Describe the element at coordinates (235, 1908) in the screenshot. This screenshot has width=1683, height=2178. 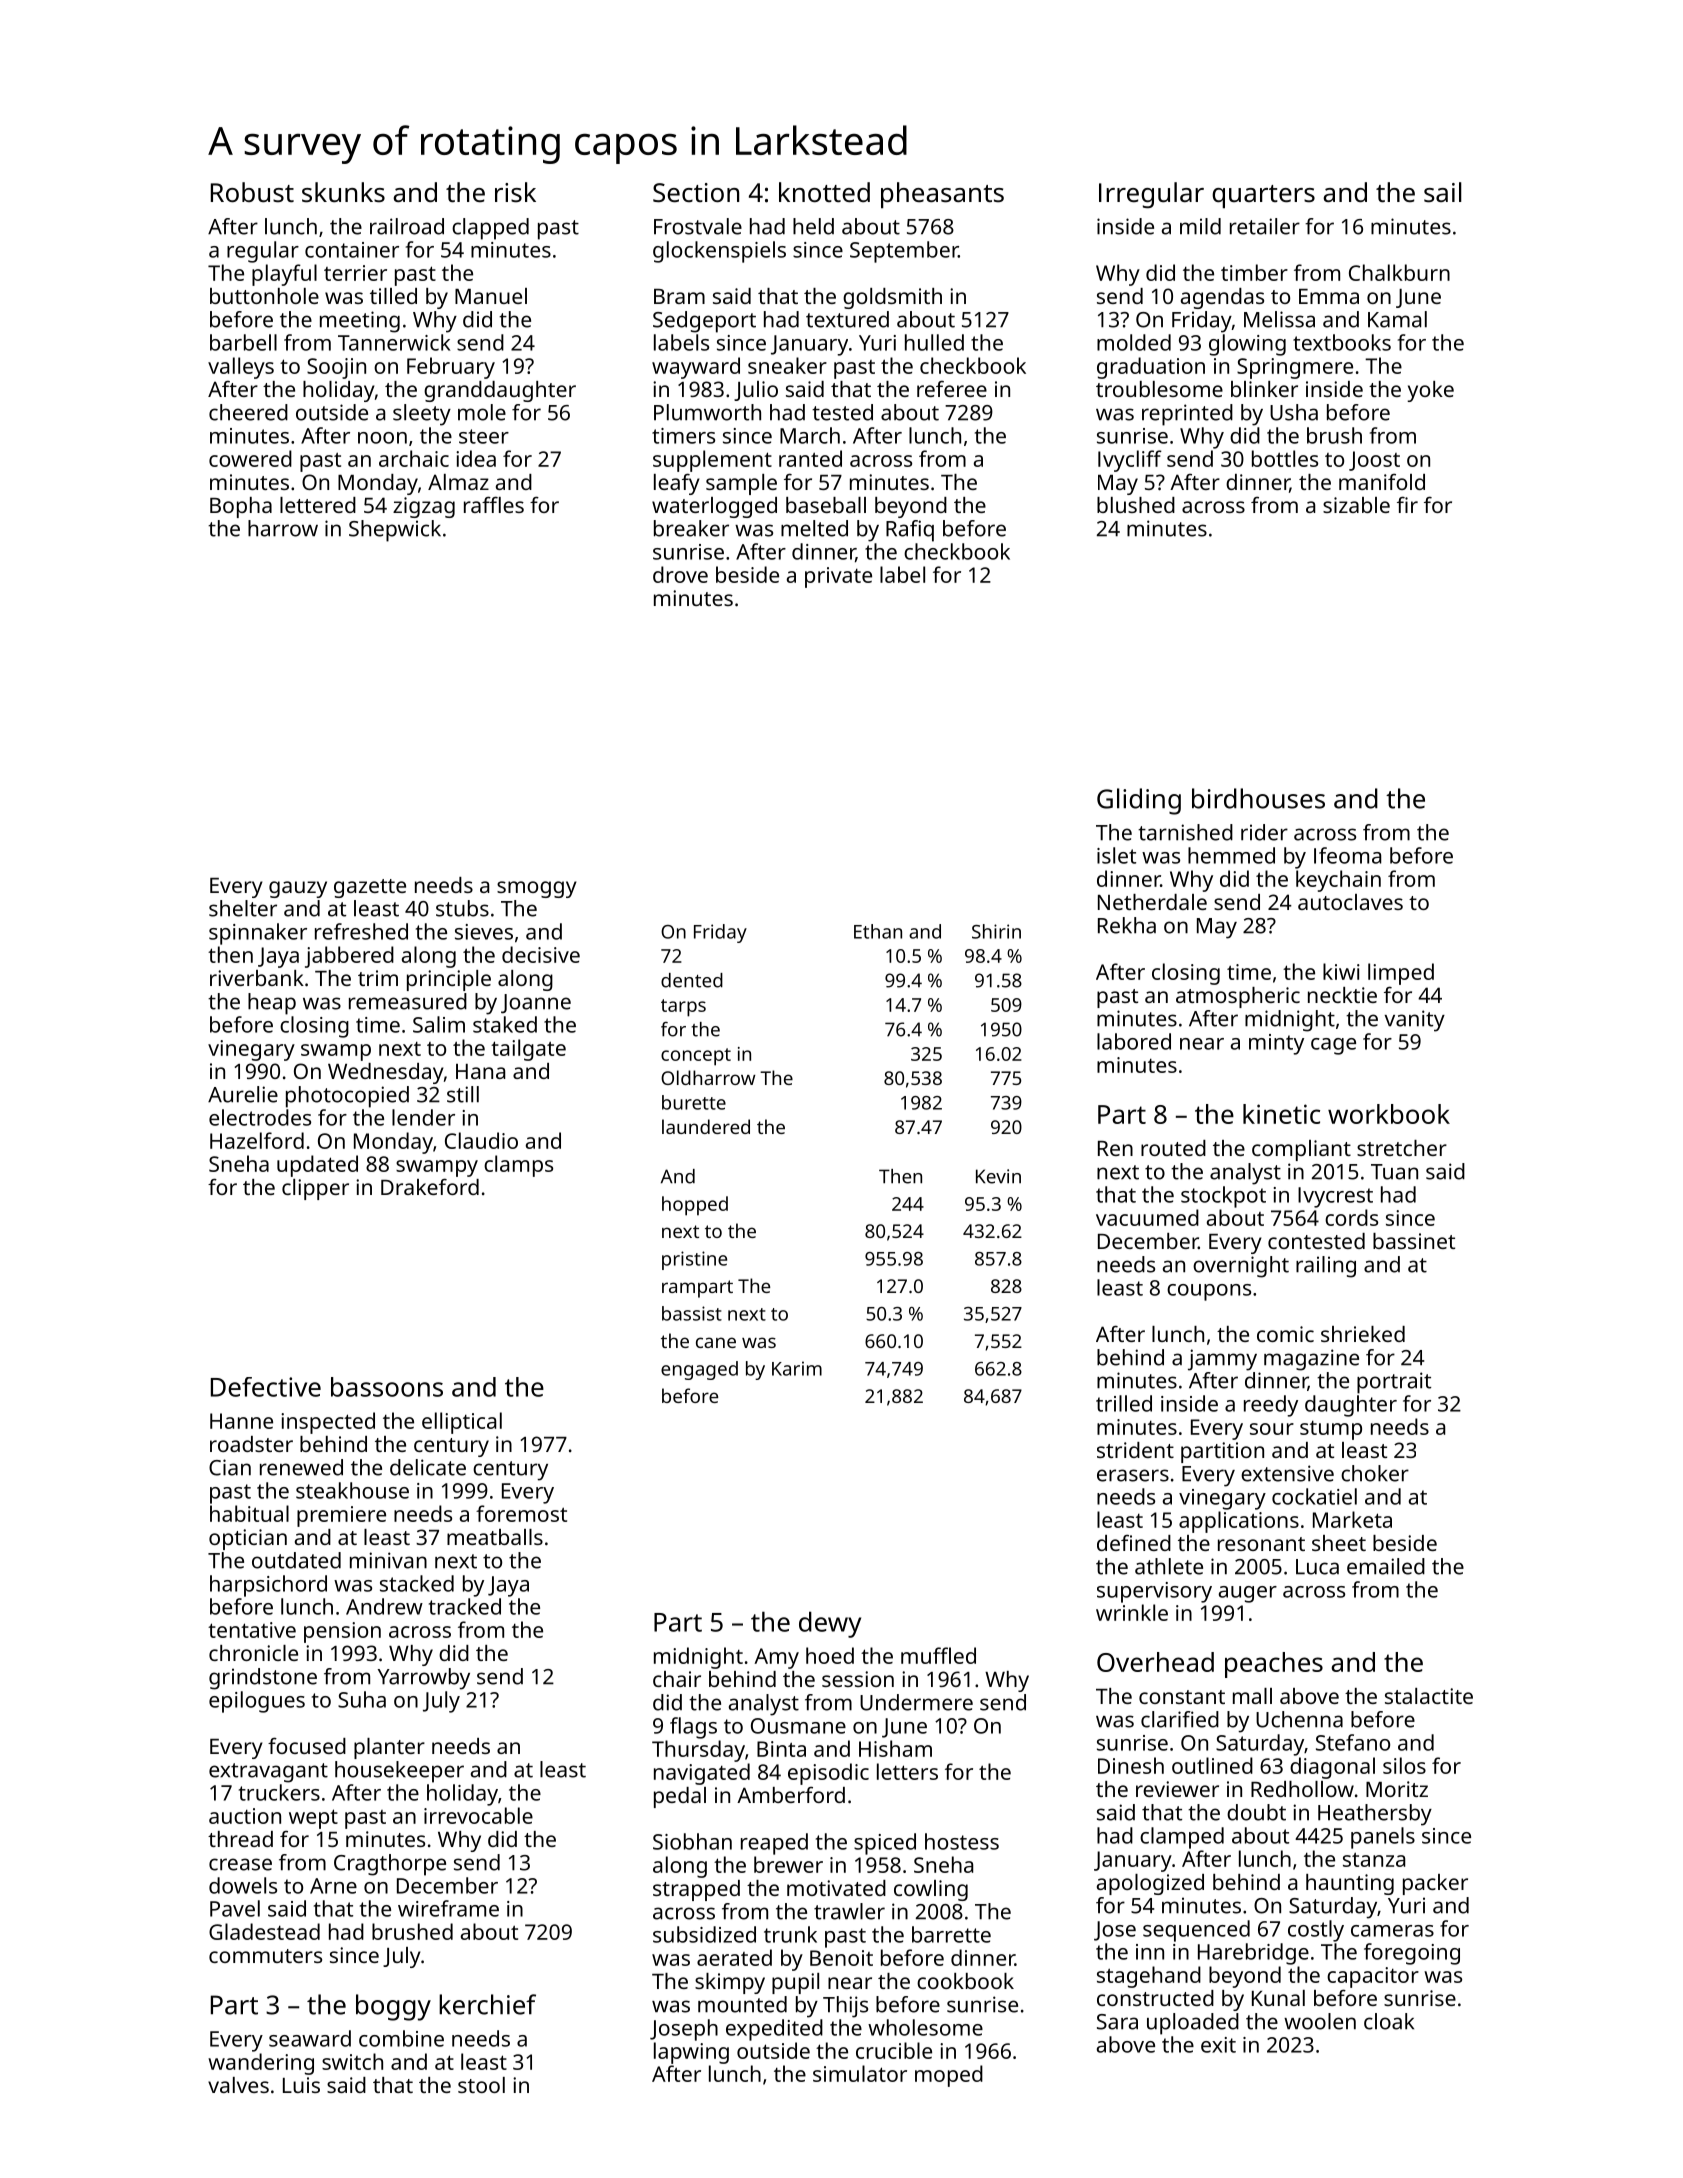
I see `Pavel` at that location.
